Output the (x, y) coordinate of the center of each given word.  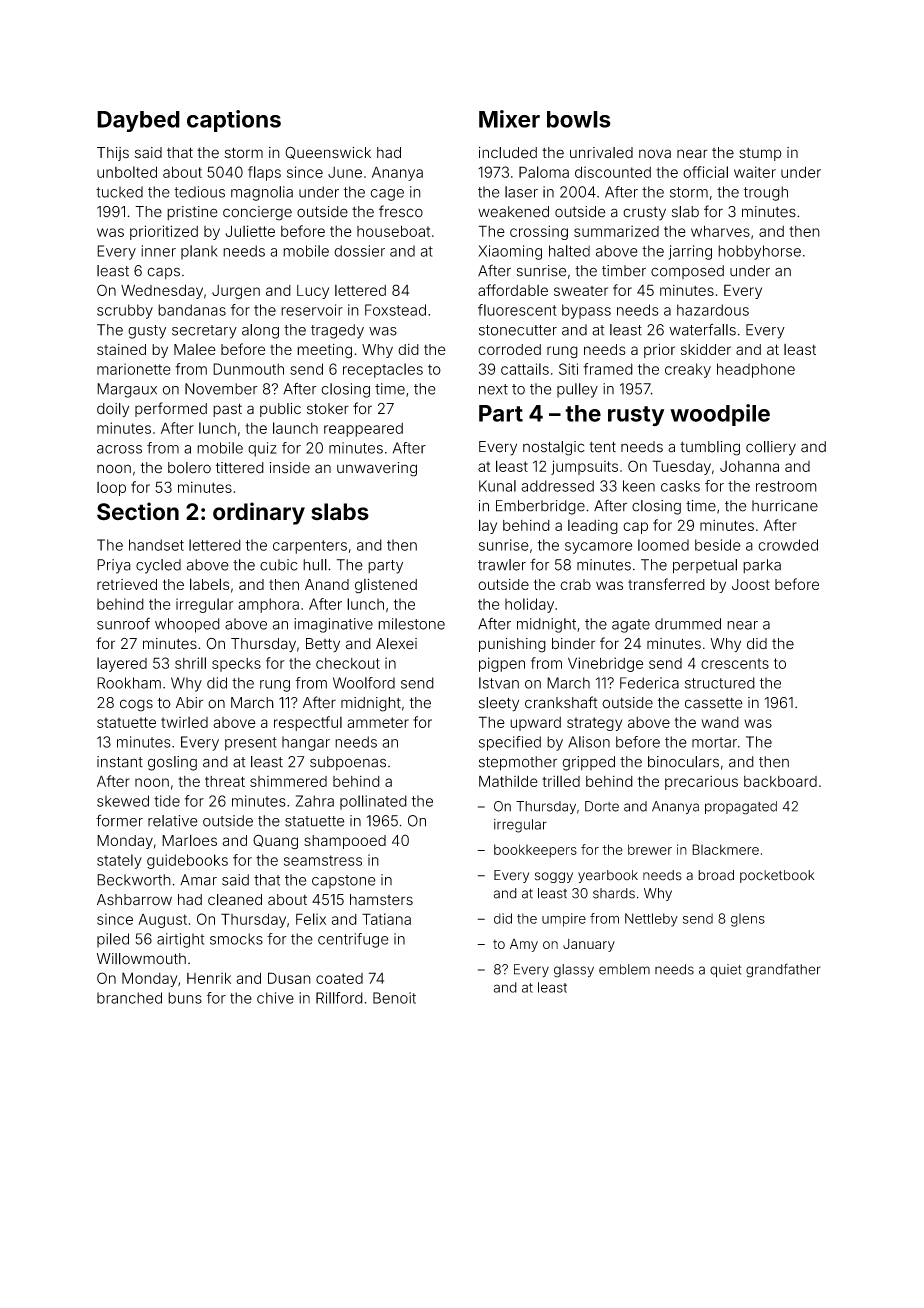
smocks (236, 939)
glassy (574, 971)
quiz (262, 449)
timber (624, 271)
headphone (756, 370)
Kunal (497, 486)
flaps (264, 173)
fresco (401, 211)
